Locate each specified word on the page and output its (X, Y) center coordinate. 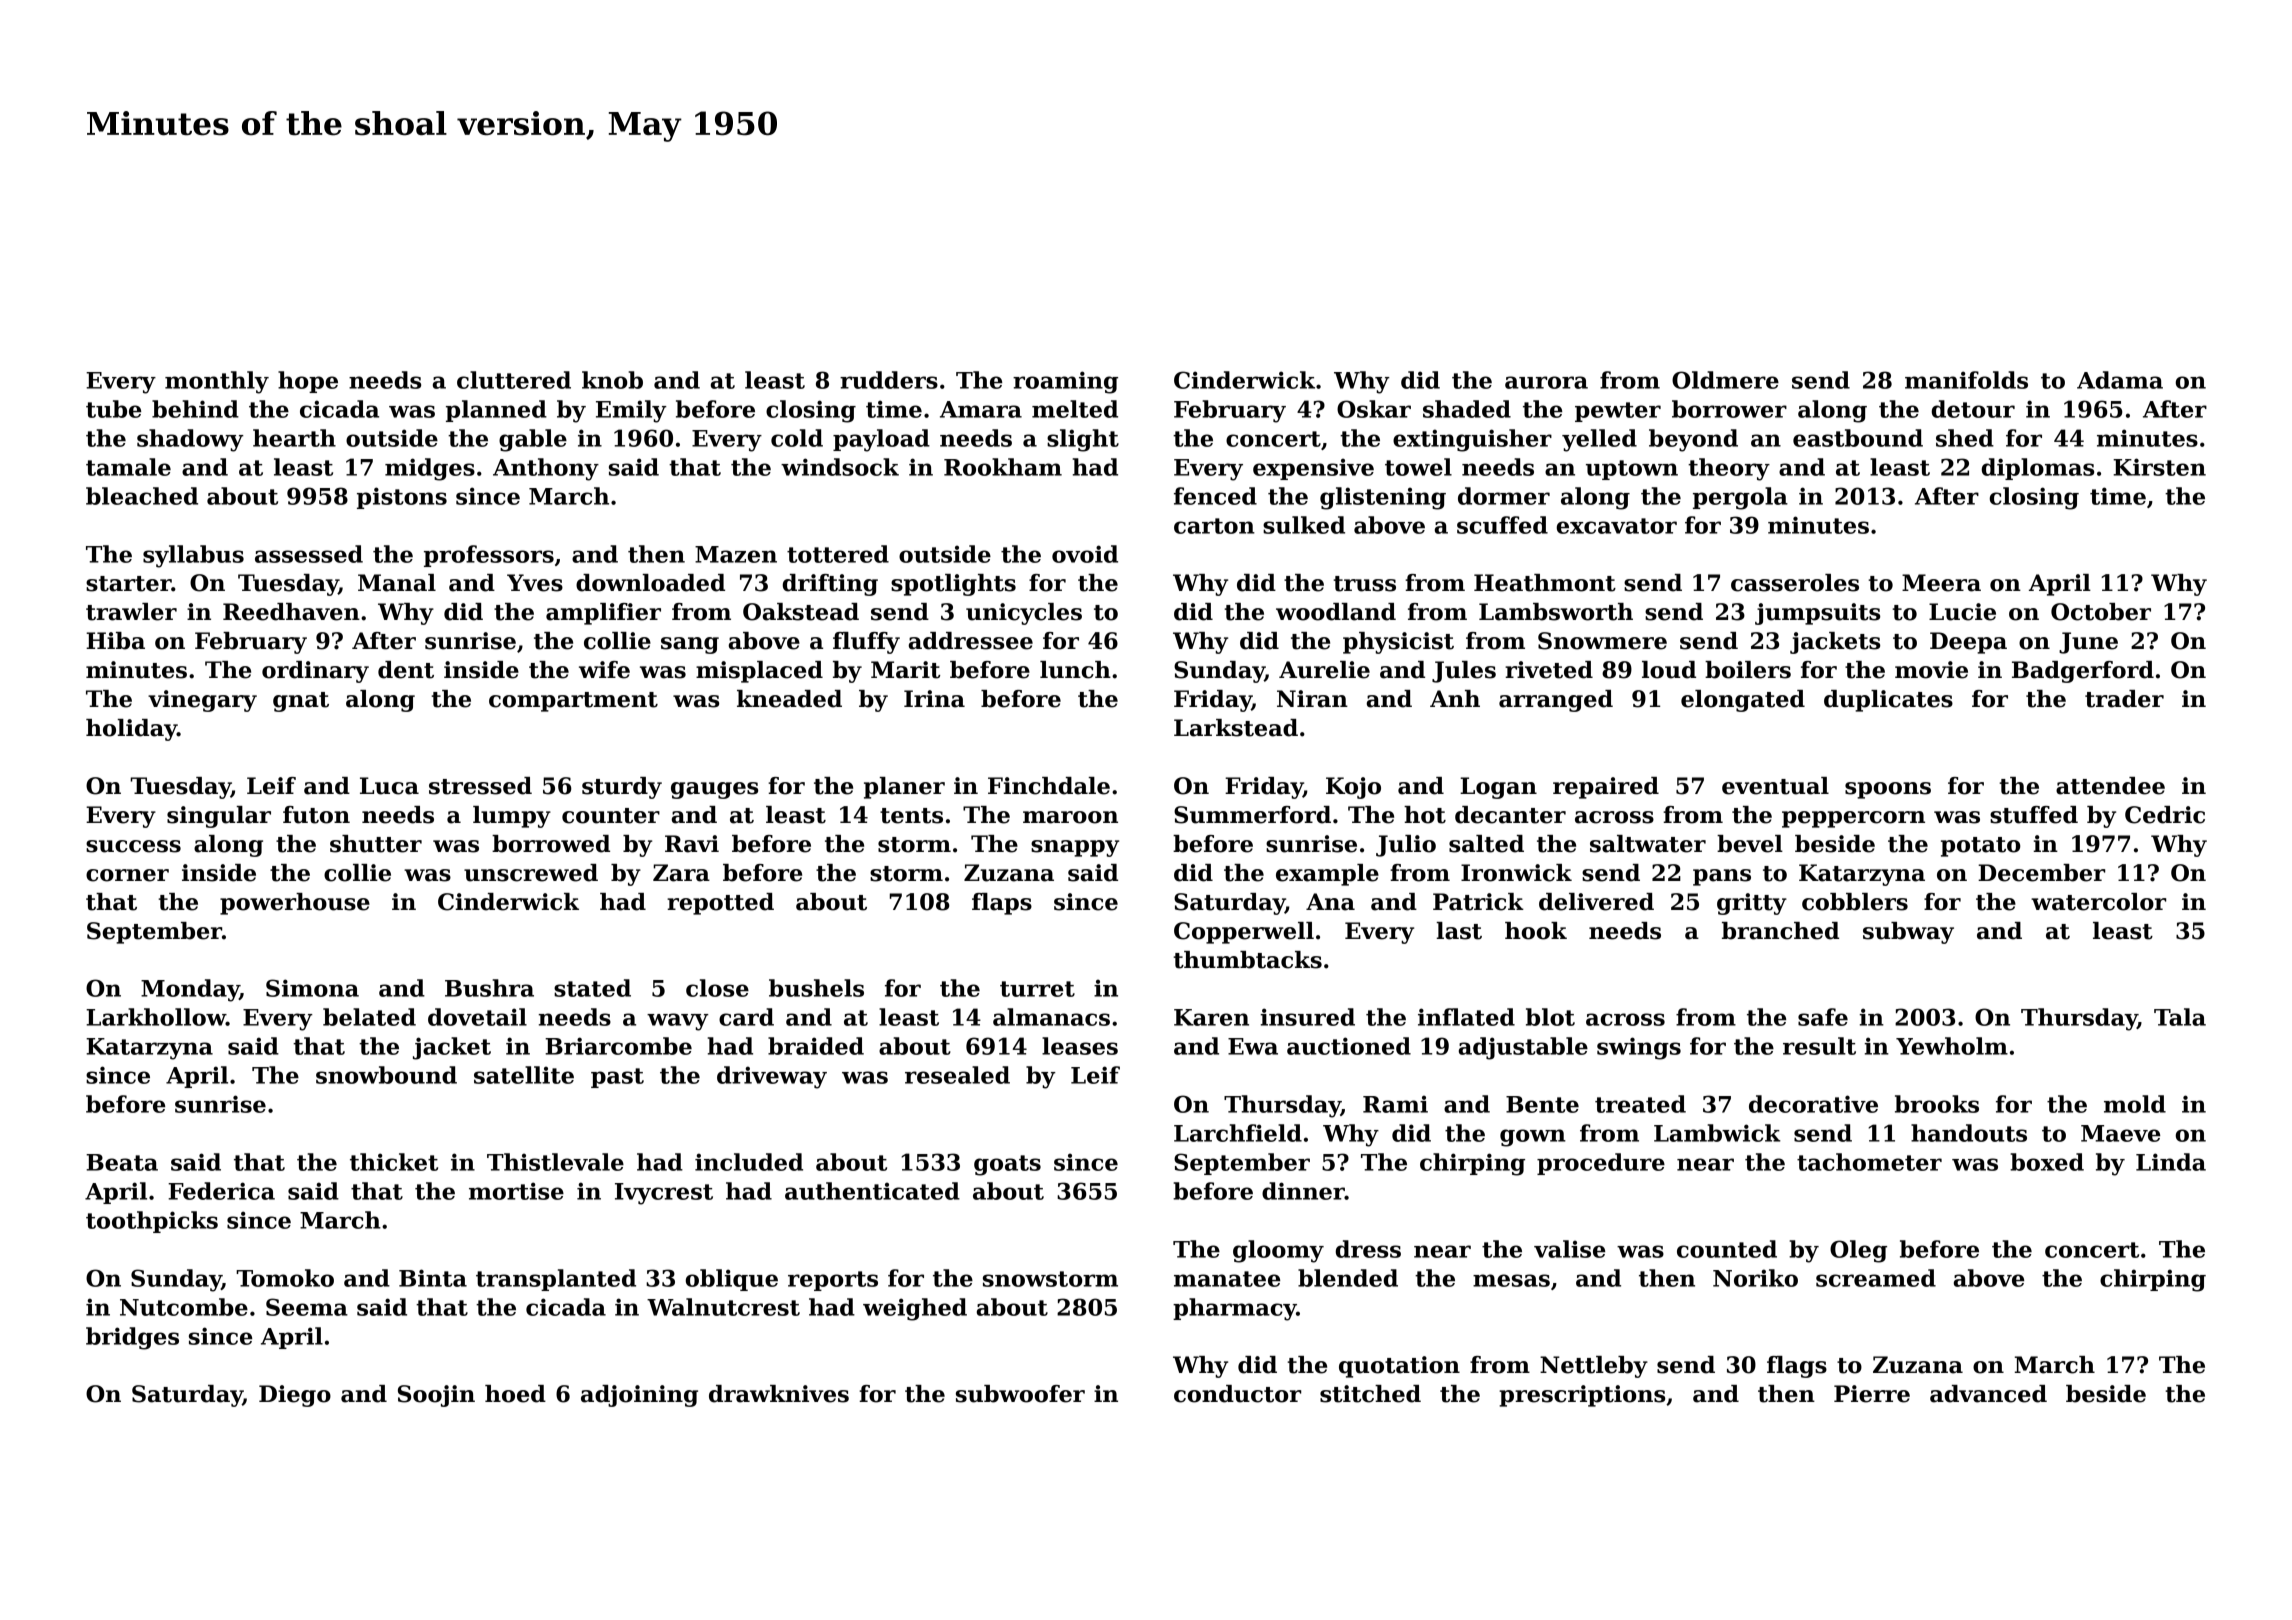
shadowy (190, 440)
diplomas (2037, 469)
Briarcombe (618, 1046)
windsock (840, 467)
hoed (515, 1394)
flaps (1002, 904)
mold (2135, 1104)
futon (316, 815)
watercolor (2098, 902)
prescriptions (1582, 1396)
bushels (816, 988)
